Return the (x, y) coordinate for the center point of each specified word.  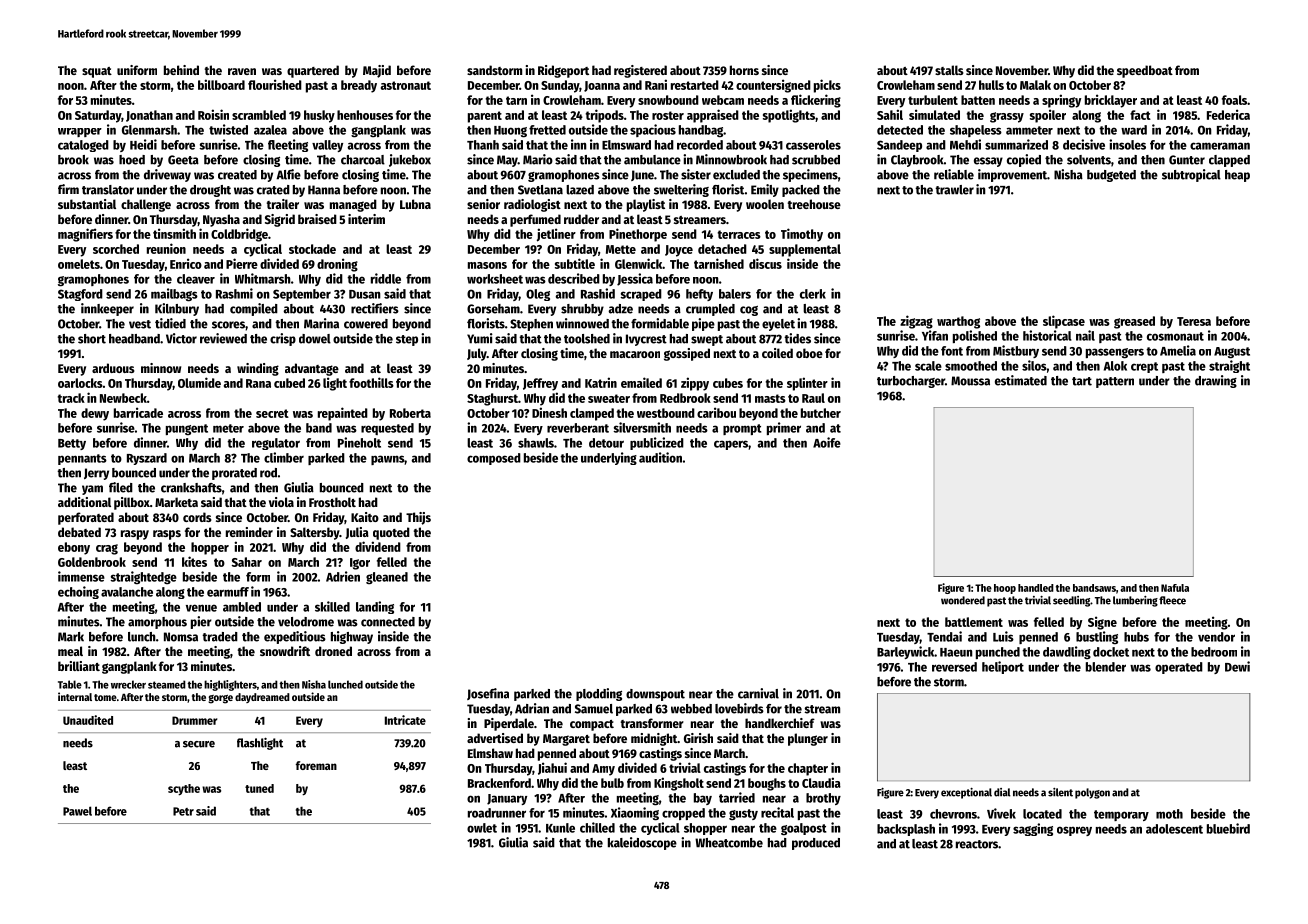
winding (258, 369)
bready (359, 86)
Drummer (195, 720)
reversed (954, 667)
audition (660, 457)
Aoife (827, 442)
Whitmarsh (263, 278)
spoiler (1048, 116)
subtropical (1191, 175)
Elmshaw (490, 753)
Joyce (679, 251)
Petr (183, 811)
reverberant (578, 428)
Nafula (1175, 588)
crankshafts (191, 488)
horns (744, 70)
